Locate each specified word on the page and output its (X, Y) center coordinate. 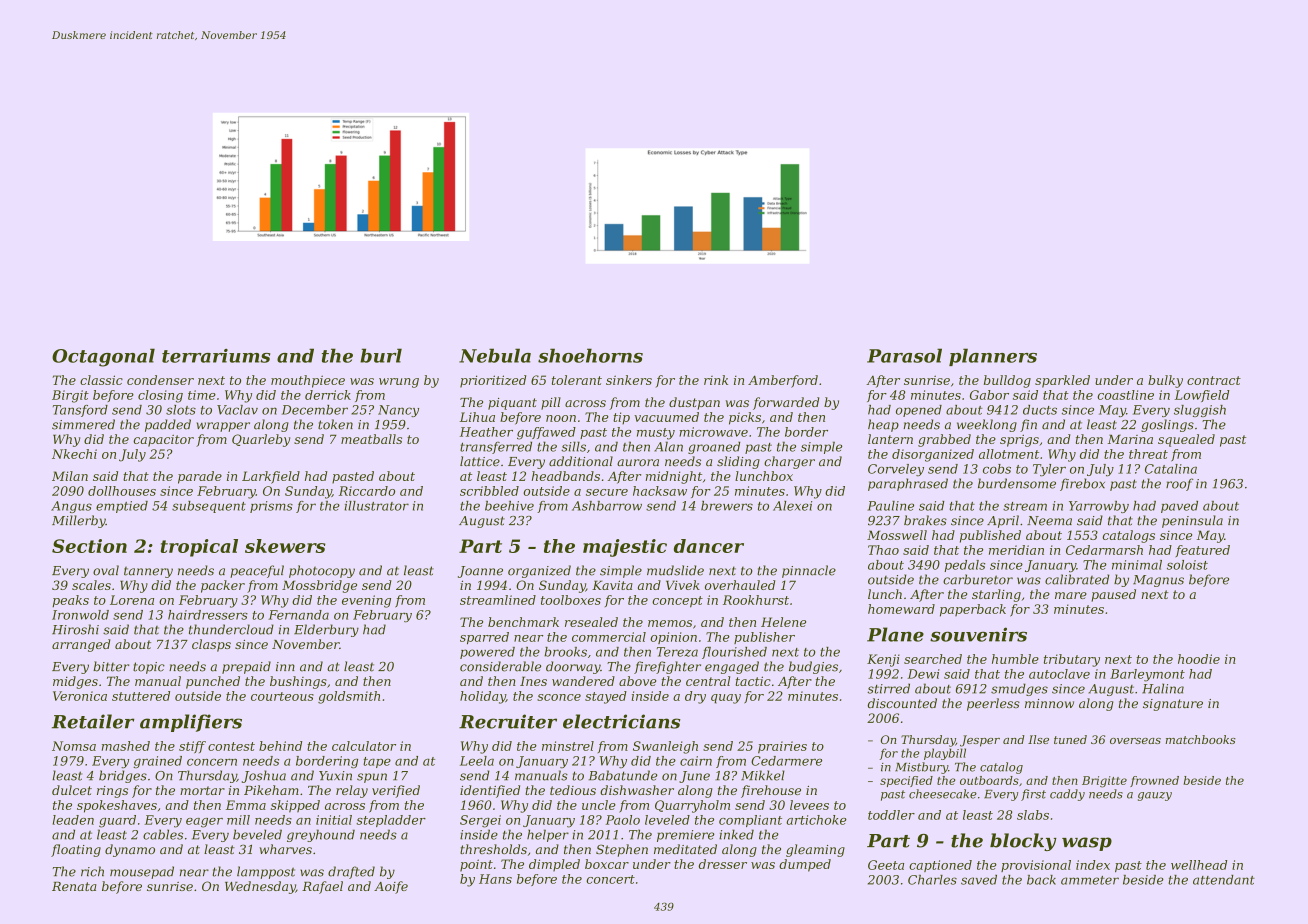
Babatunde (623, 775)
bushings (298, 682)
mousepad (142, 872)
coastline (1125, 395)
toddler (891, 815)
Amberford (783, 381)
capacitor (163, 441)
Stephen (622, 850)
